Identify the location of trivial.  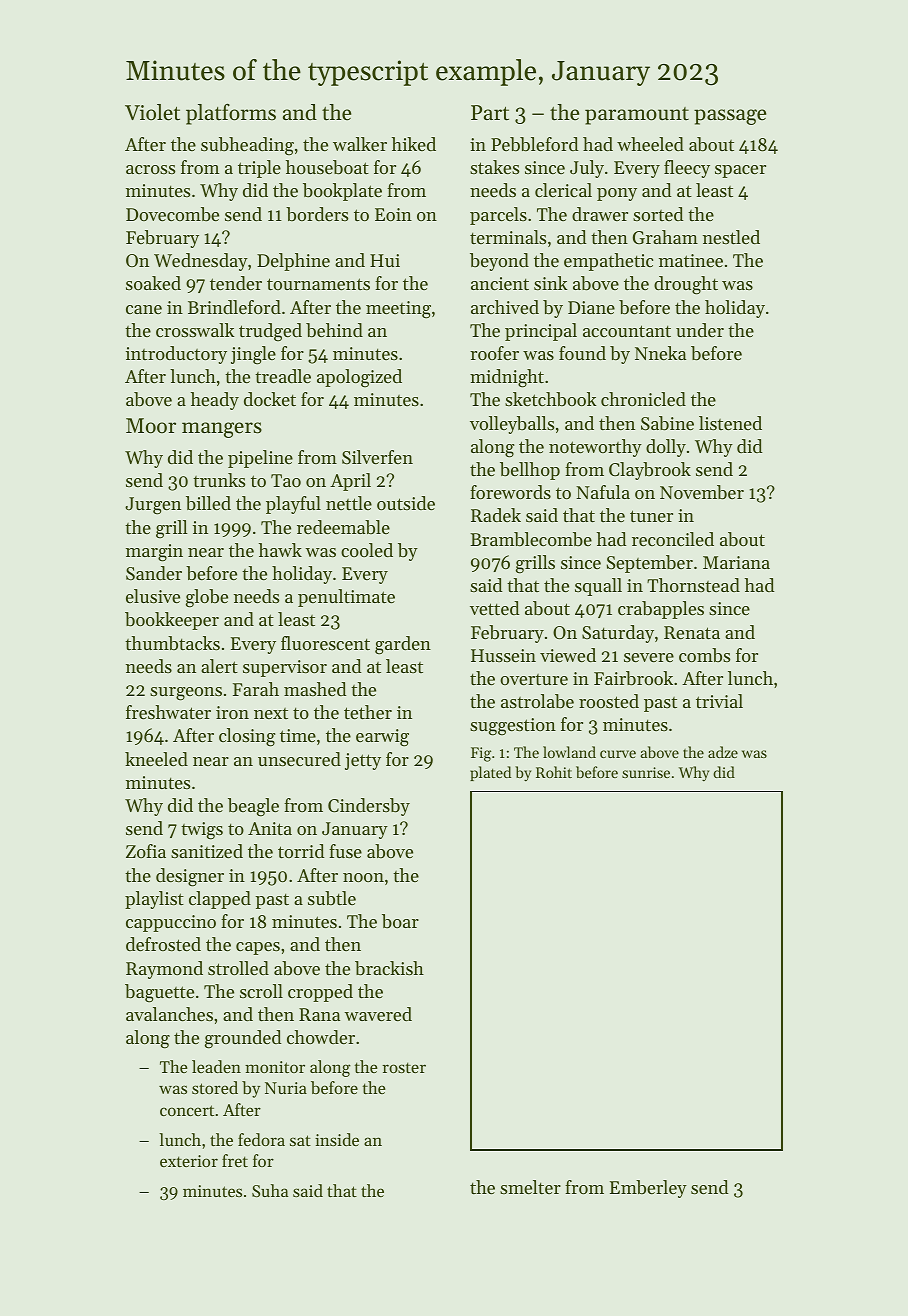
(719, 701).
